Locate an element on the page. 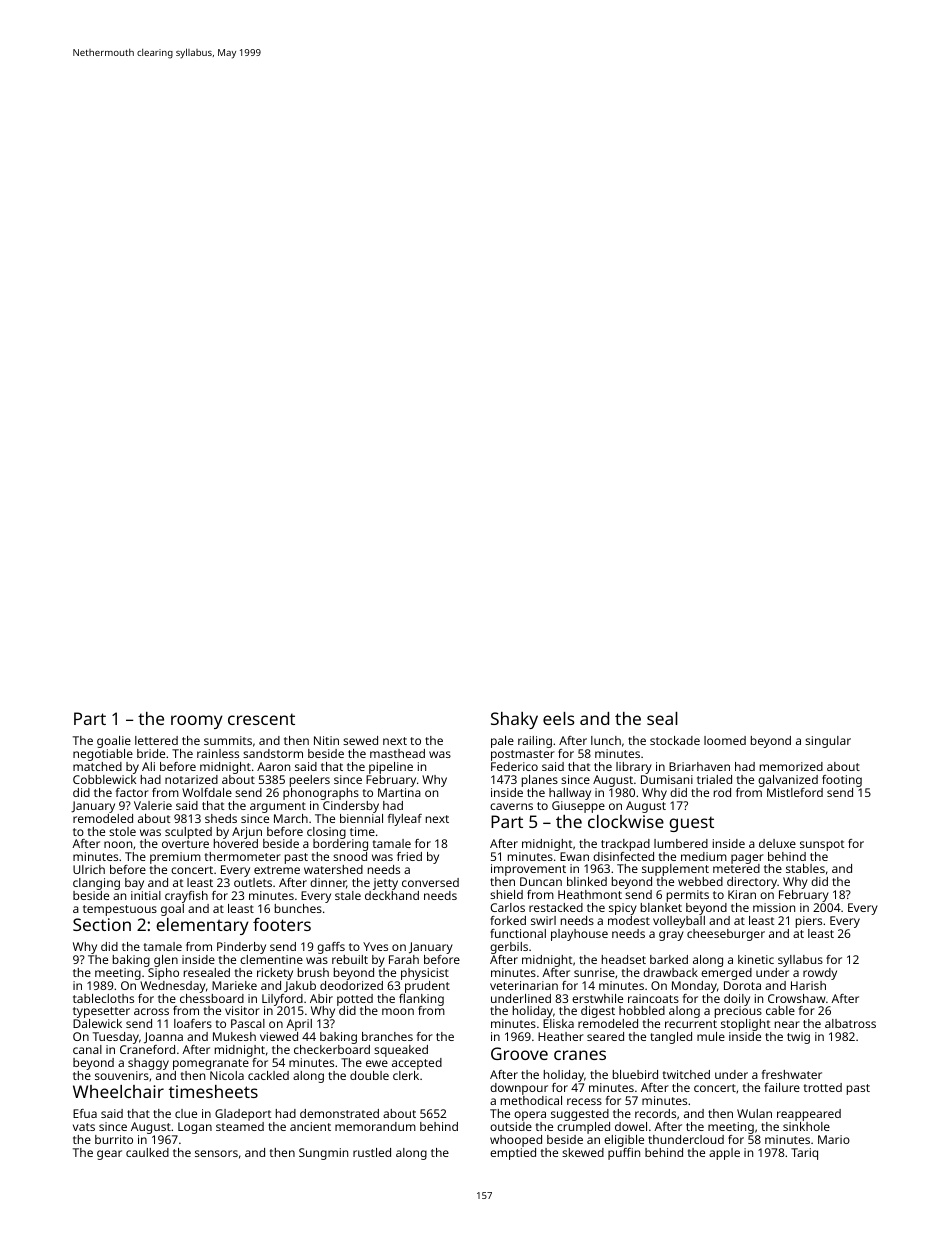  gaffs is located at coordinates (331, 948).
